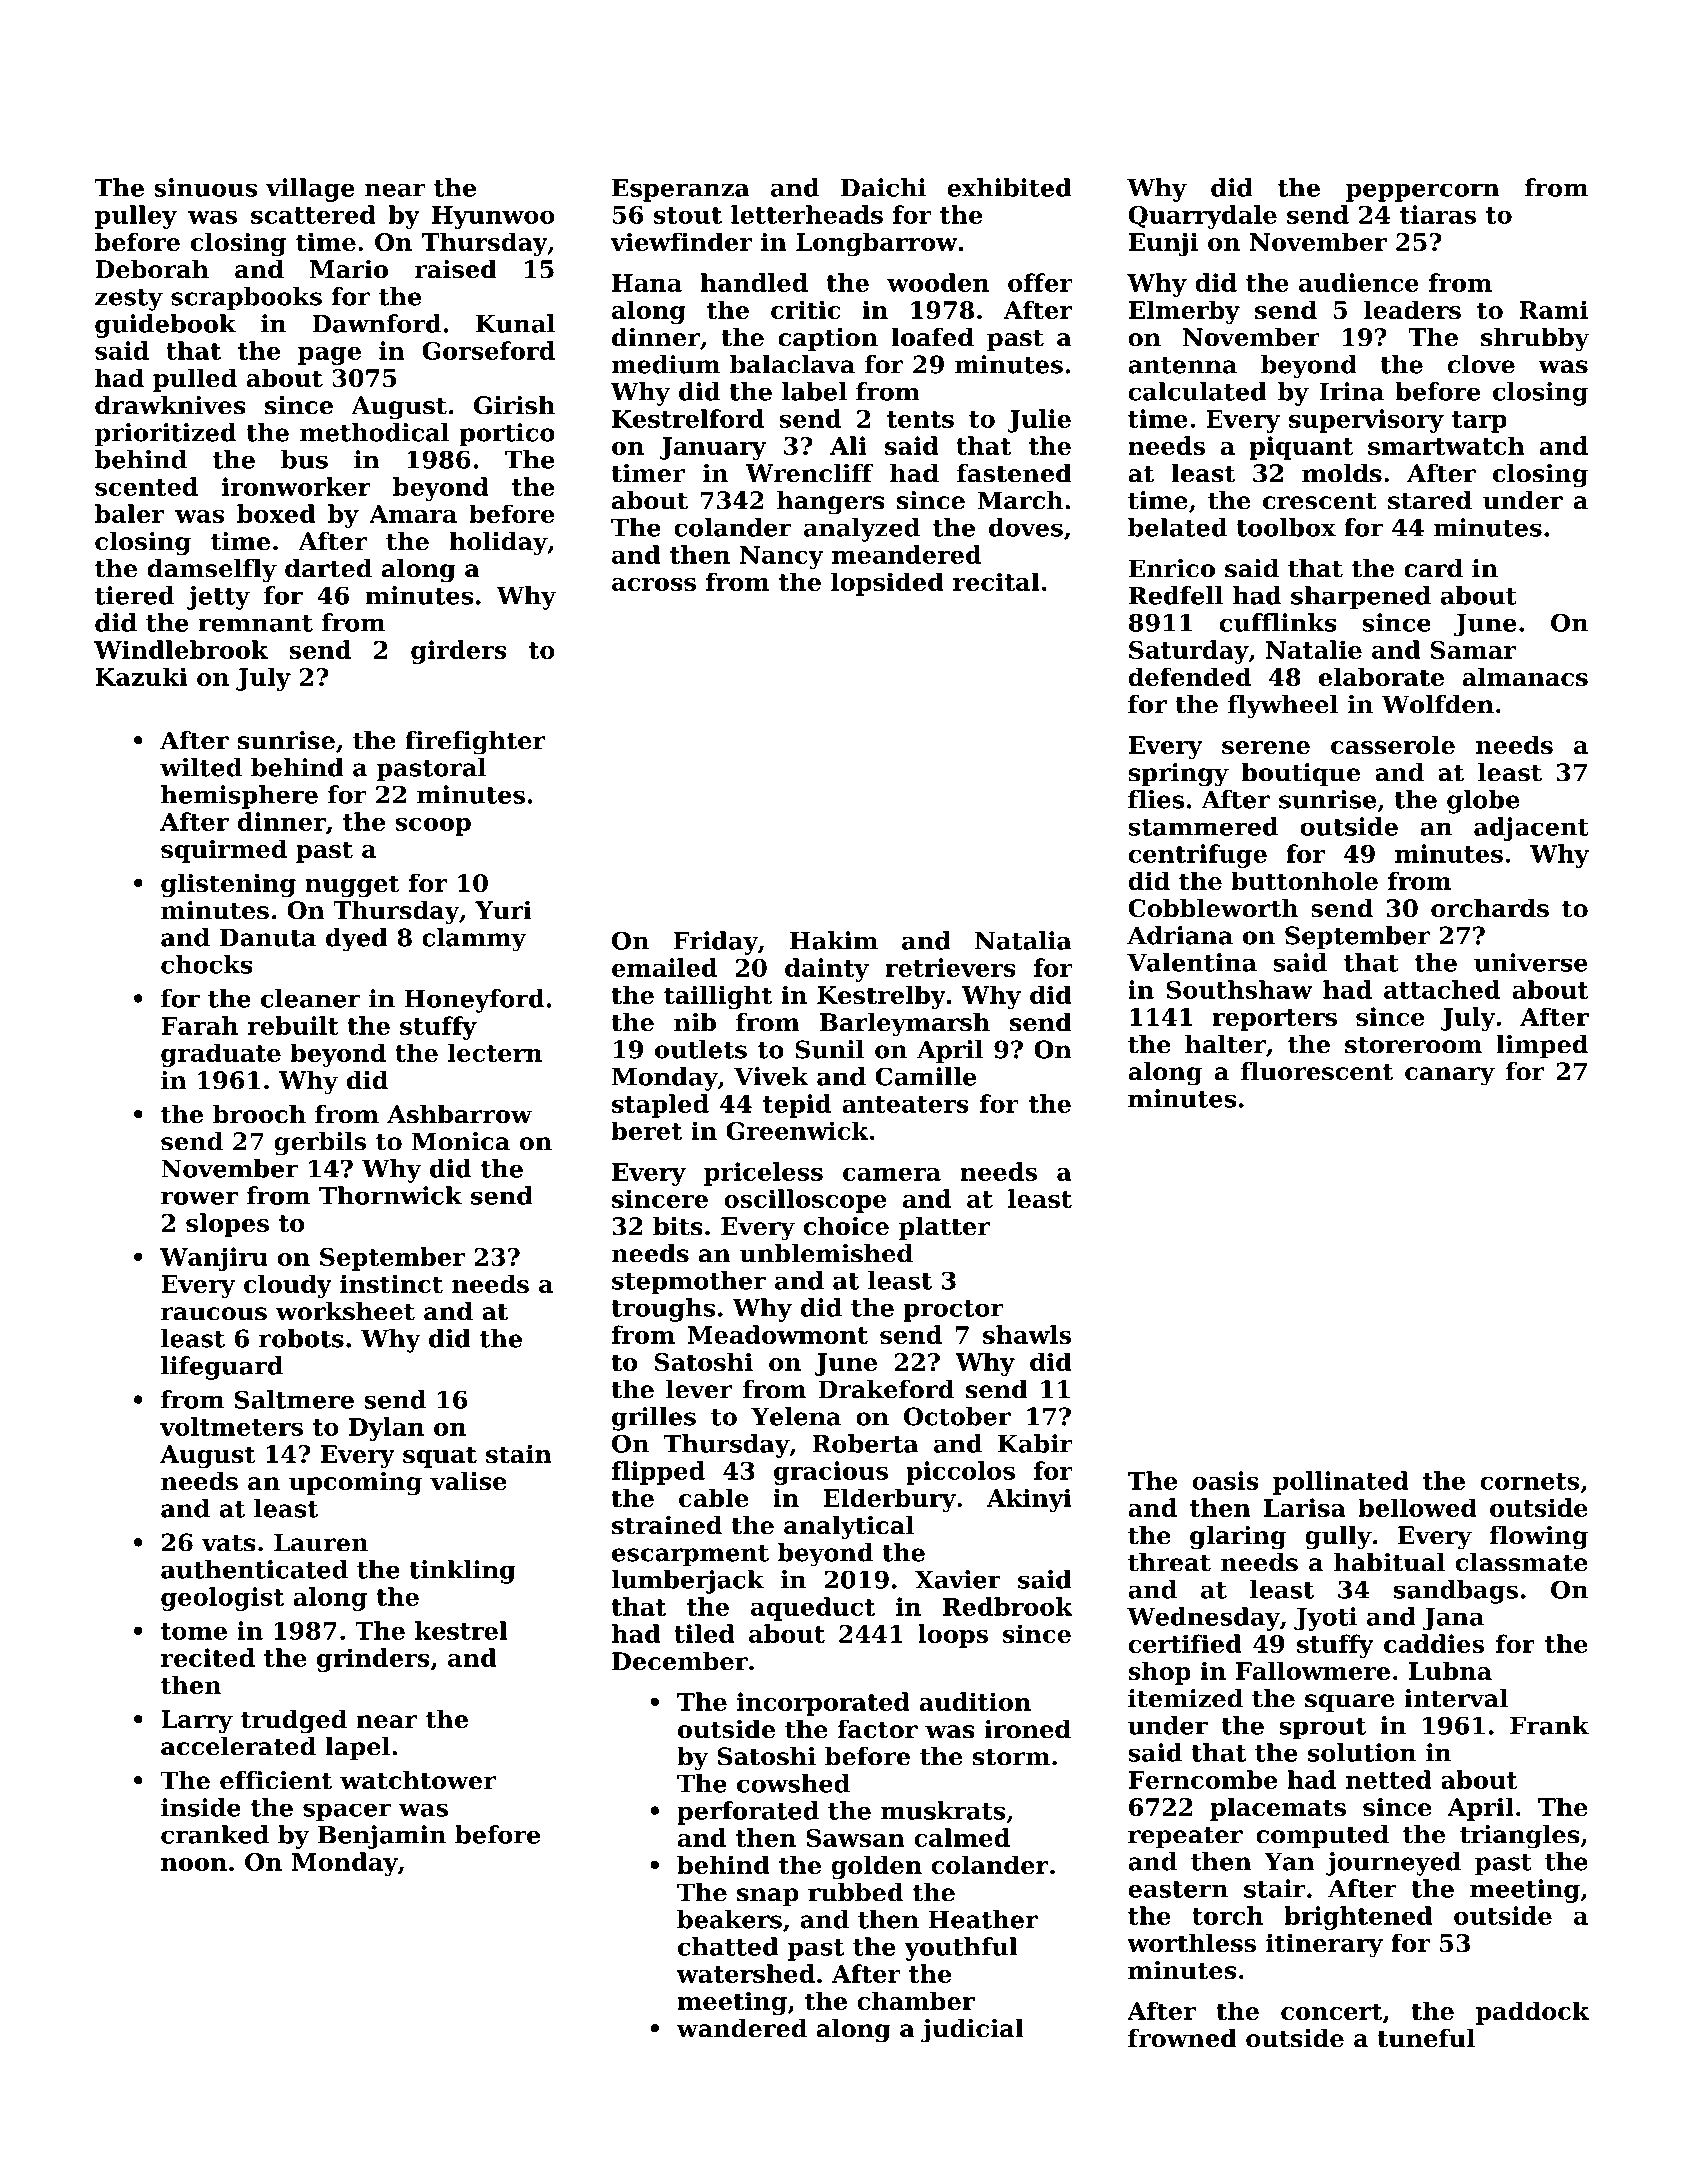 Image resolution: width=1683 pixels, height=2178 pixels. I want to click on sinuous, so click(205, 187).
